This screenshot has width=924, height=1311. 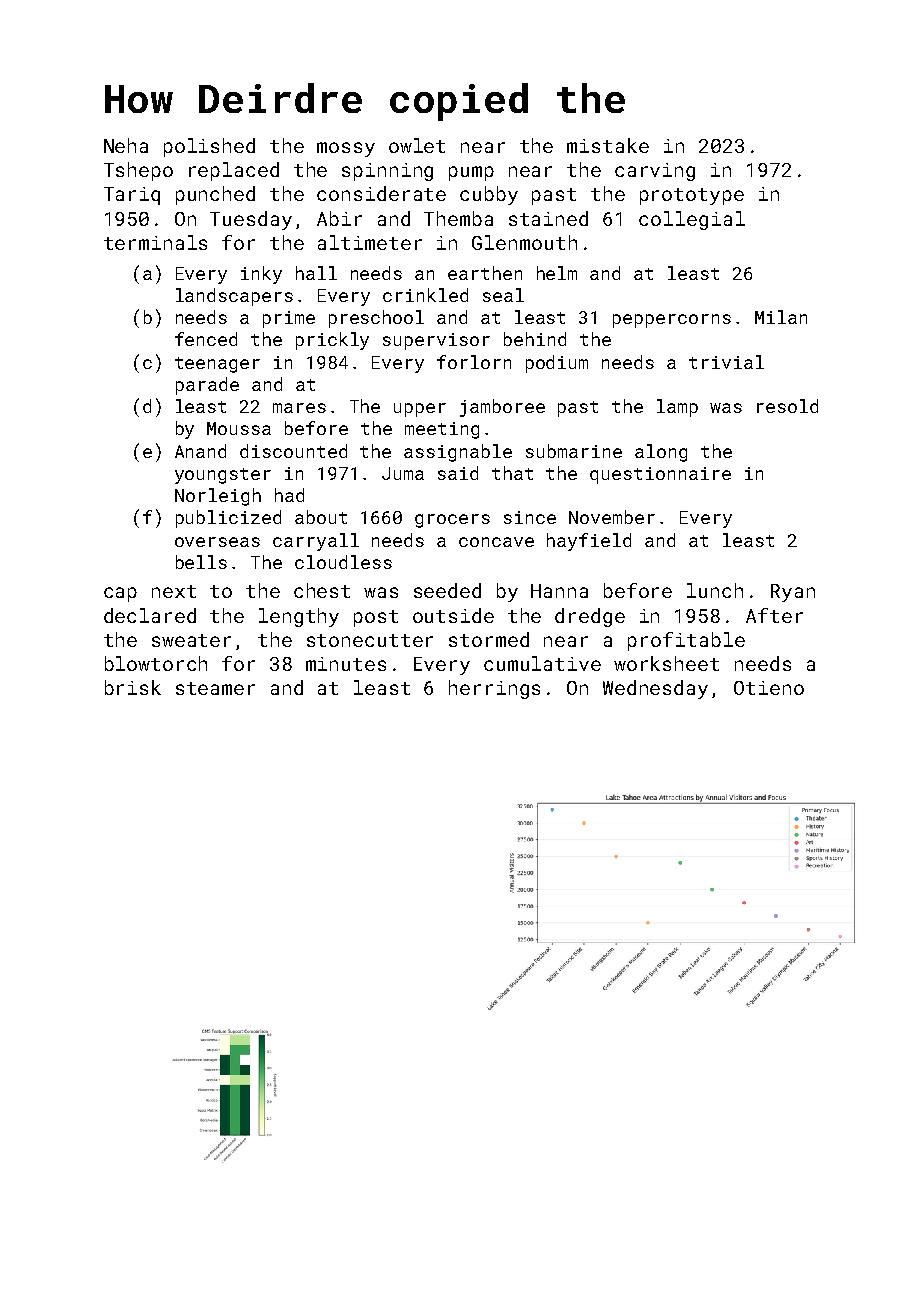 What do you see at coordinates (530, 517) in the screenshot?
I see `since` at bounding box center [530, 517].
